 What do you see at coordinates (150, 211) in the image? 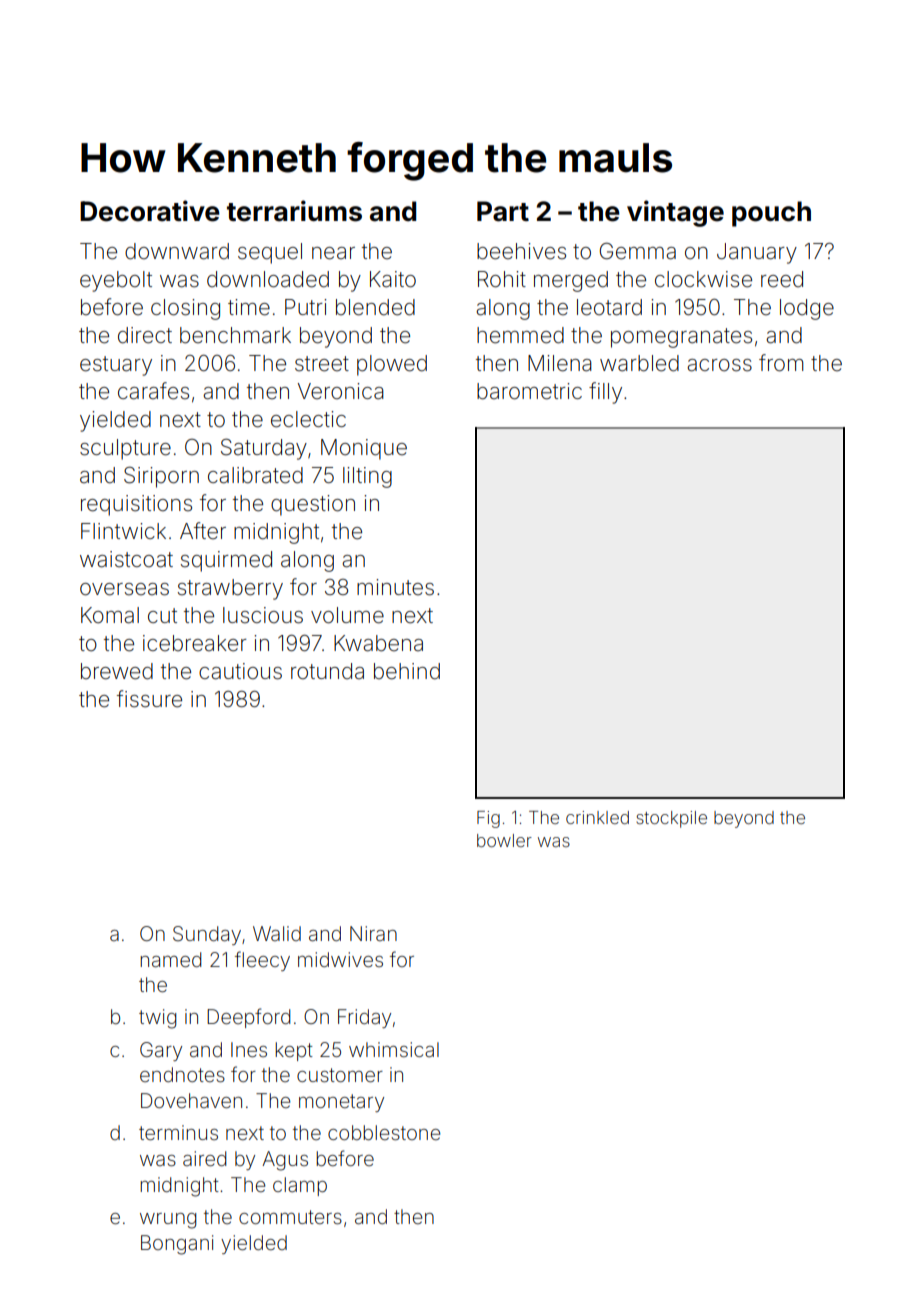
I see `Decorative` at bounding box center [150, 211].
